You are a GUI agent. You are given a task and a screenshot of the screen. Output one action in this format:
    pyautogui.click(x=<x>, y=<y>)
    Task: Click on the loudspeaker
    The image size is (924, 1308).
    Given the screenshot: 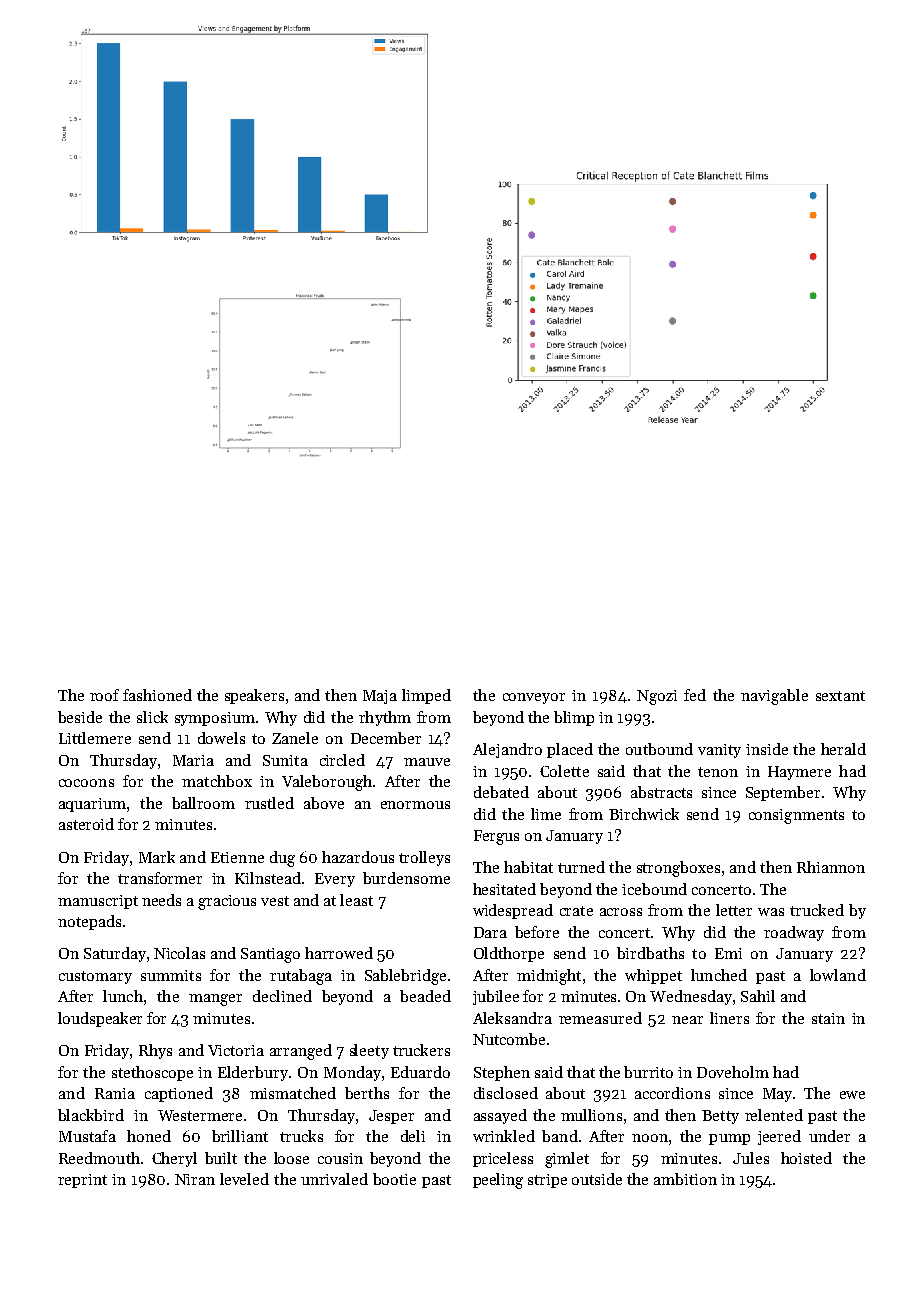 What is the action you would take?
    pyautogui.click(x=100, y=1019)
